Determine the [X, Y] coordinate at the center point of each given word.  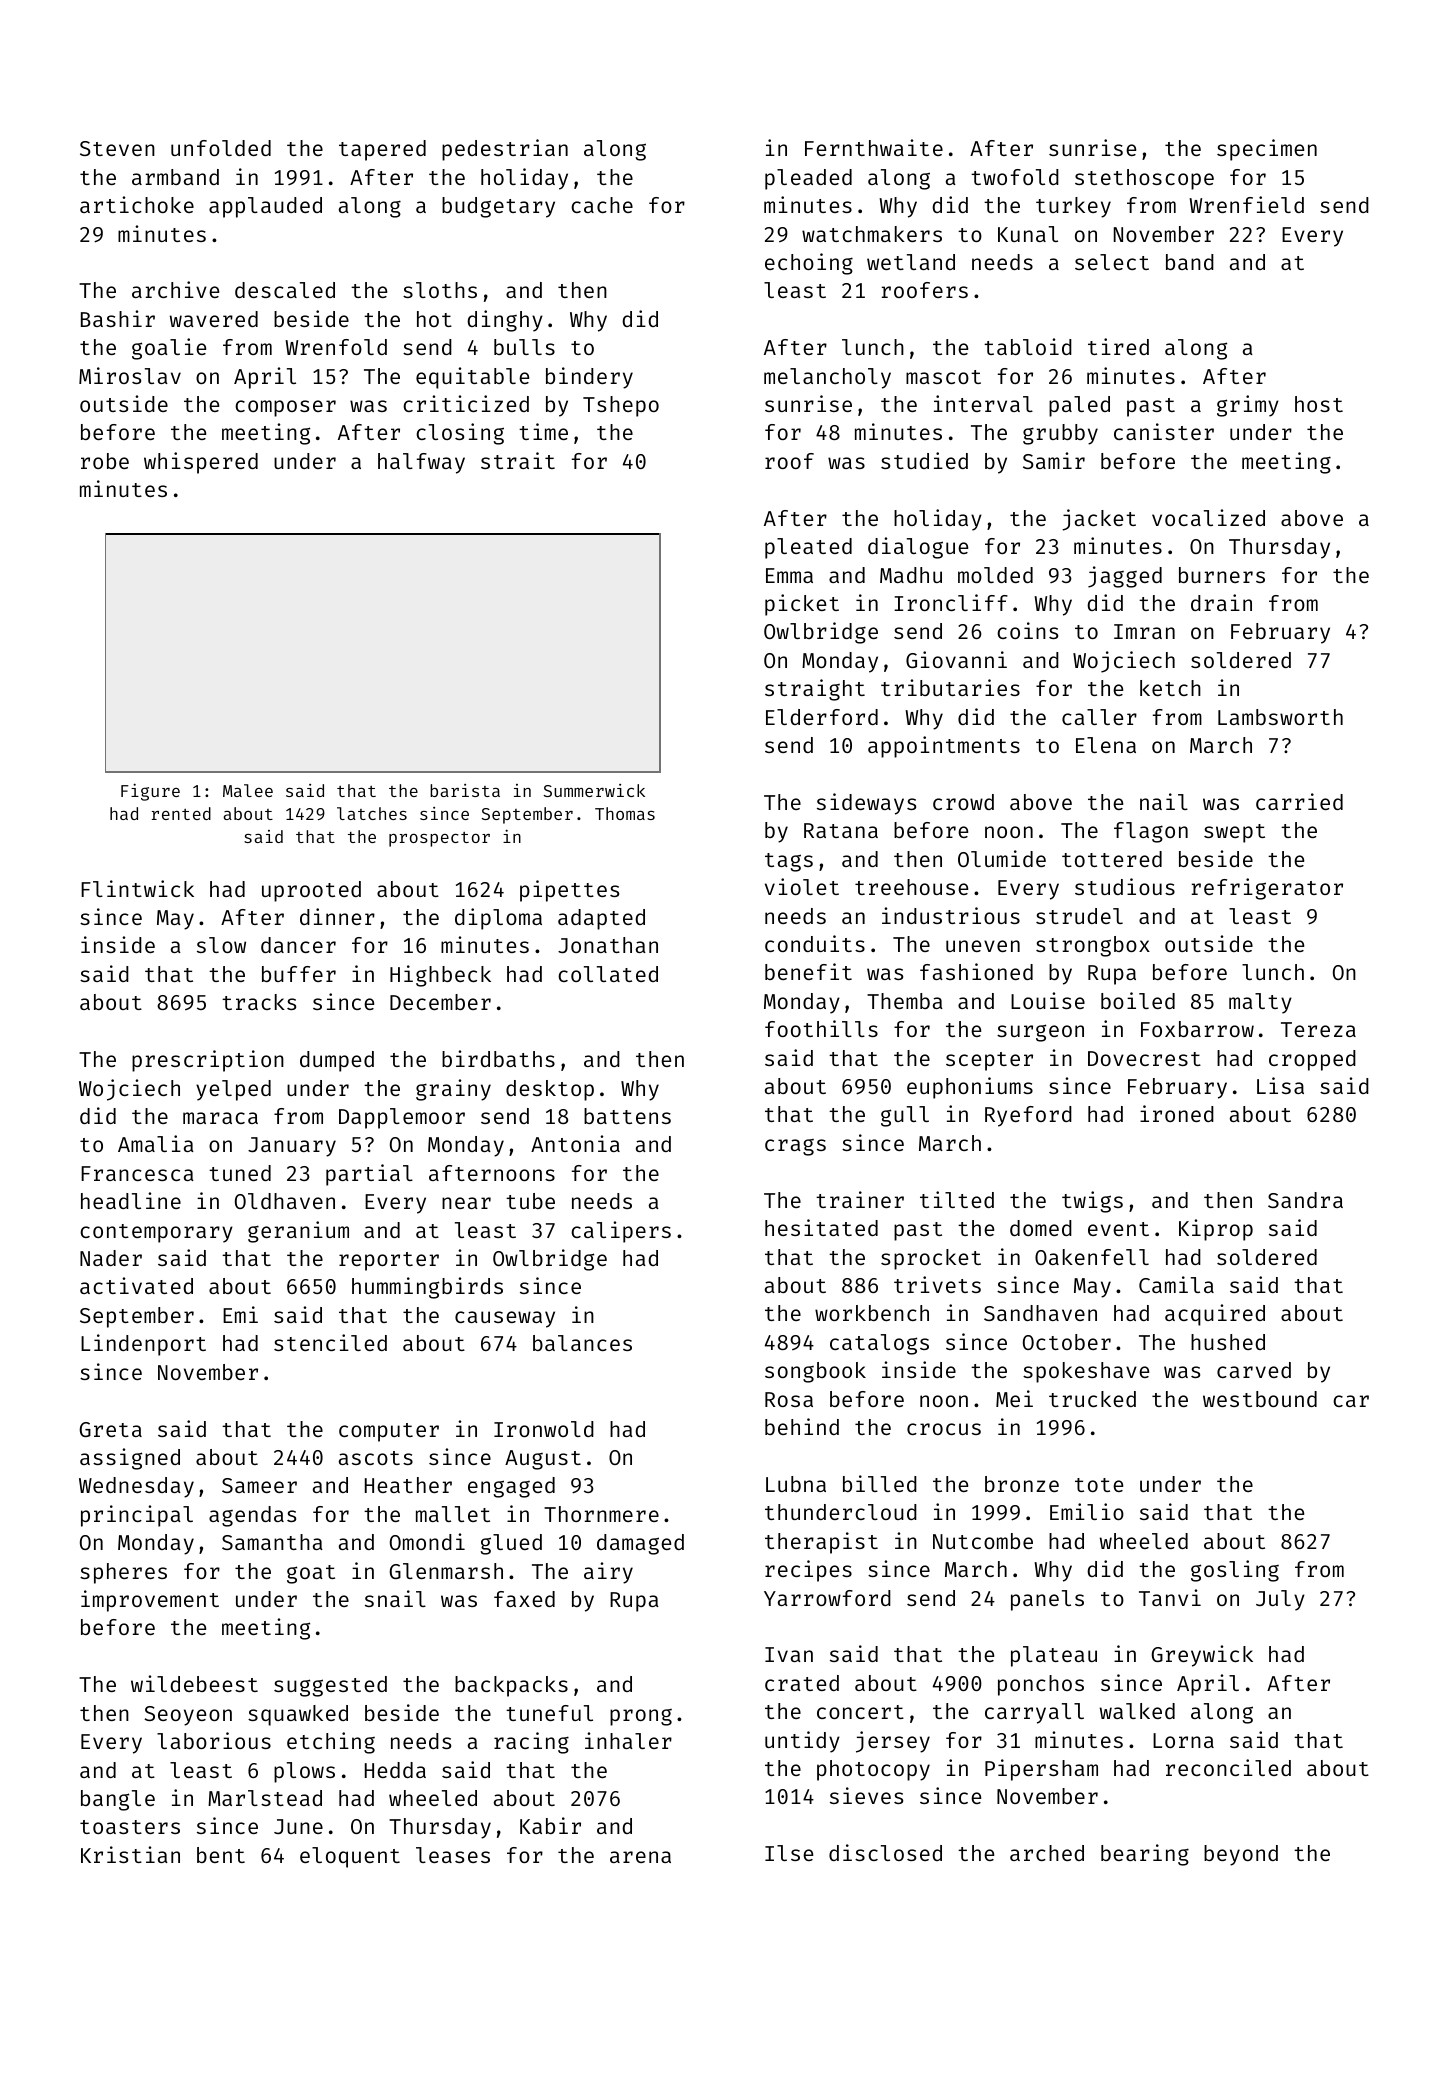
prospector [439, 839]
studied [924, 460]
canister [1164, 431]
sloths [440, 290]
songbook [815, 1372]
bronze [1022, 1484]
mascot [943, 377]
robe [105, 461]
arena [640, 1857]
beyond [1241, 1855]
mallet [453, 1514]
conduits [815, 943]
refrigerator [1267, 889]
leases [453, 1855]
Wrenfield [1246, 204]
